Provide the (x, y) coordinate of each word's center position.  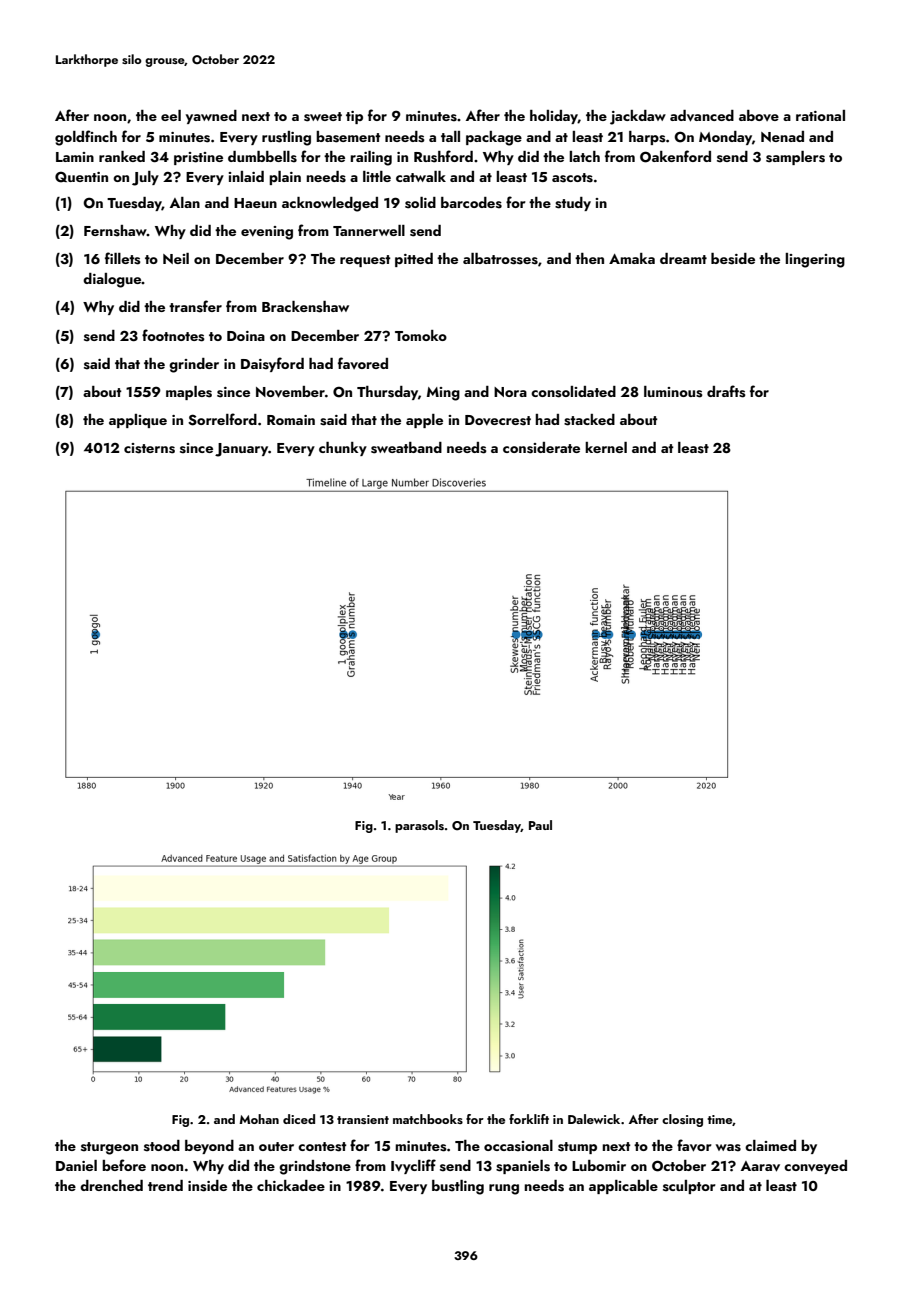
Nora (510, 392)
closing (682, 1120)
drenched (111, 1185)
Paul (540, 825)
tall (450, 136)
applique (138, 421)
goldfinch (86, 138)
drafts (726, 391)
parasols (419, 826)
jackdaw (638, 117)
